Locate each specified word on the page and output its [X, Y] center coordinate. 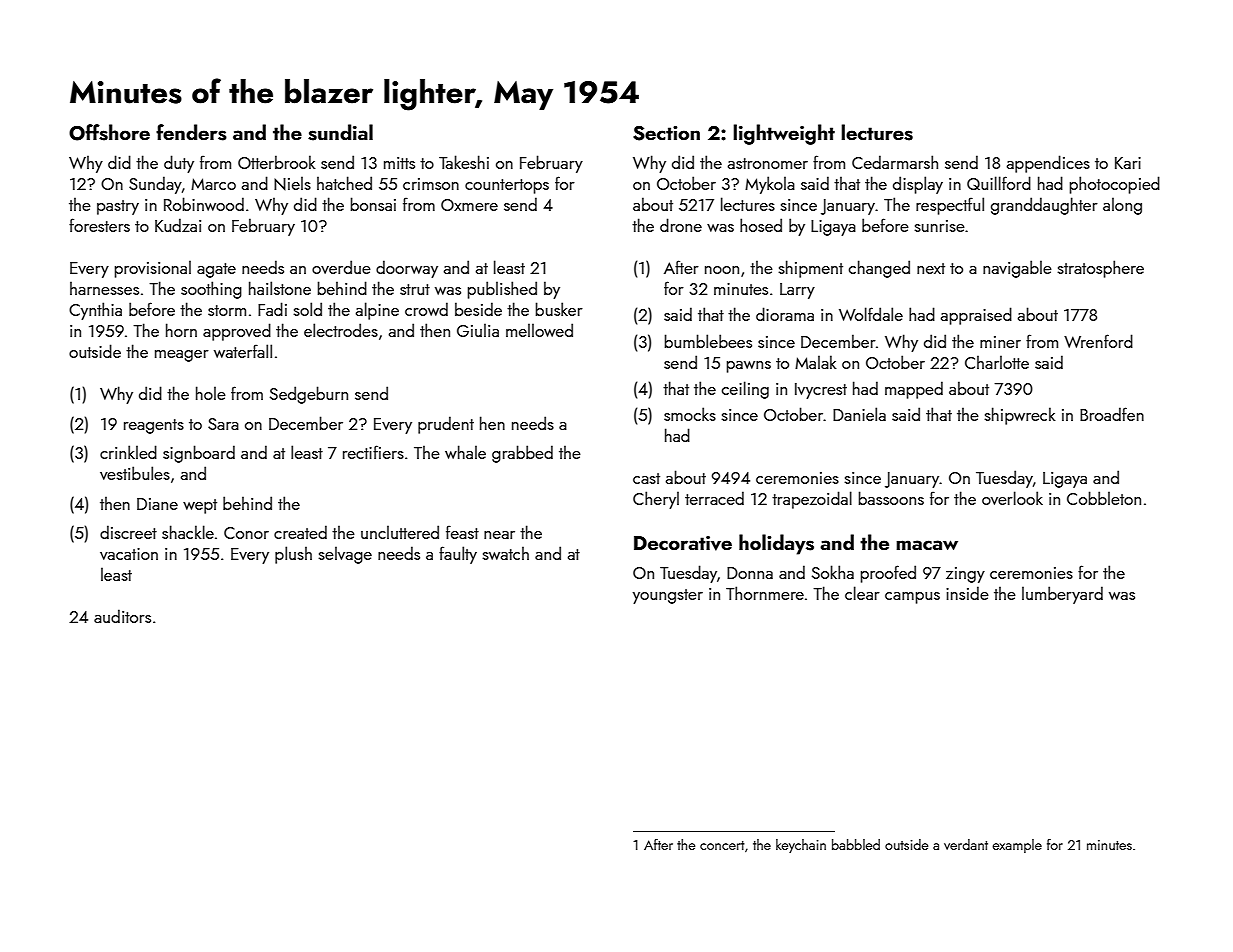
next [931, 268]
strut [415, 289]
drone [681, 225]
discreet [128, 532]
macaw [927, 545]
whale [465, 452]
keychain [801, 846]
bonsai [373, 204]
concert [722, 845]
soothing [211, 290]
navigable [1017, 269]
